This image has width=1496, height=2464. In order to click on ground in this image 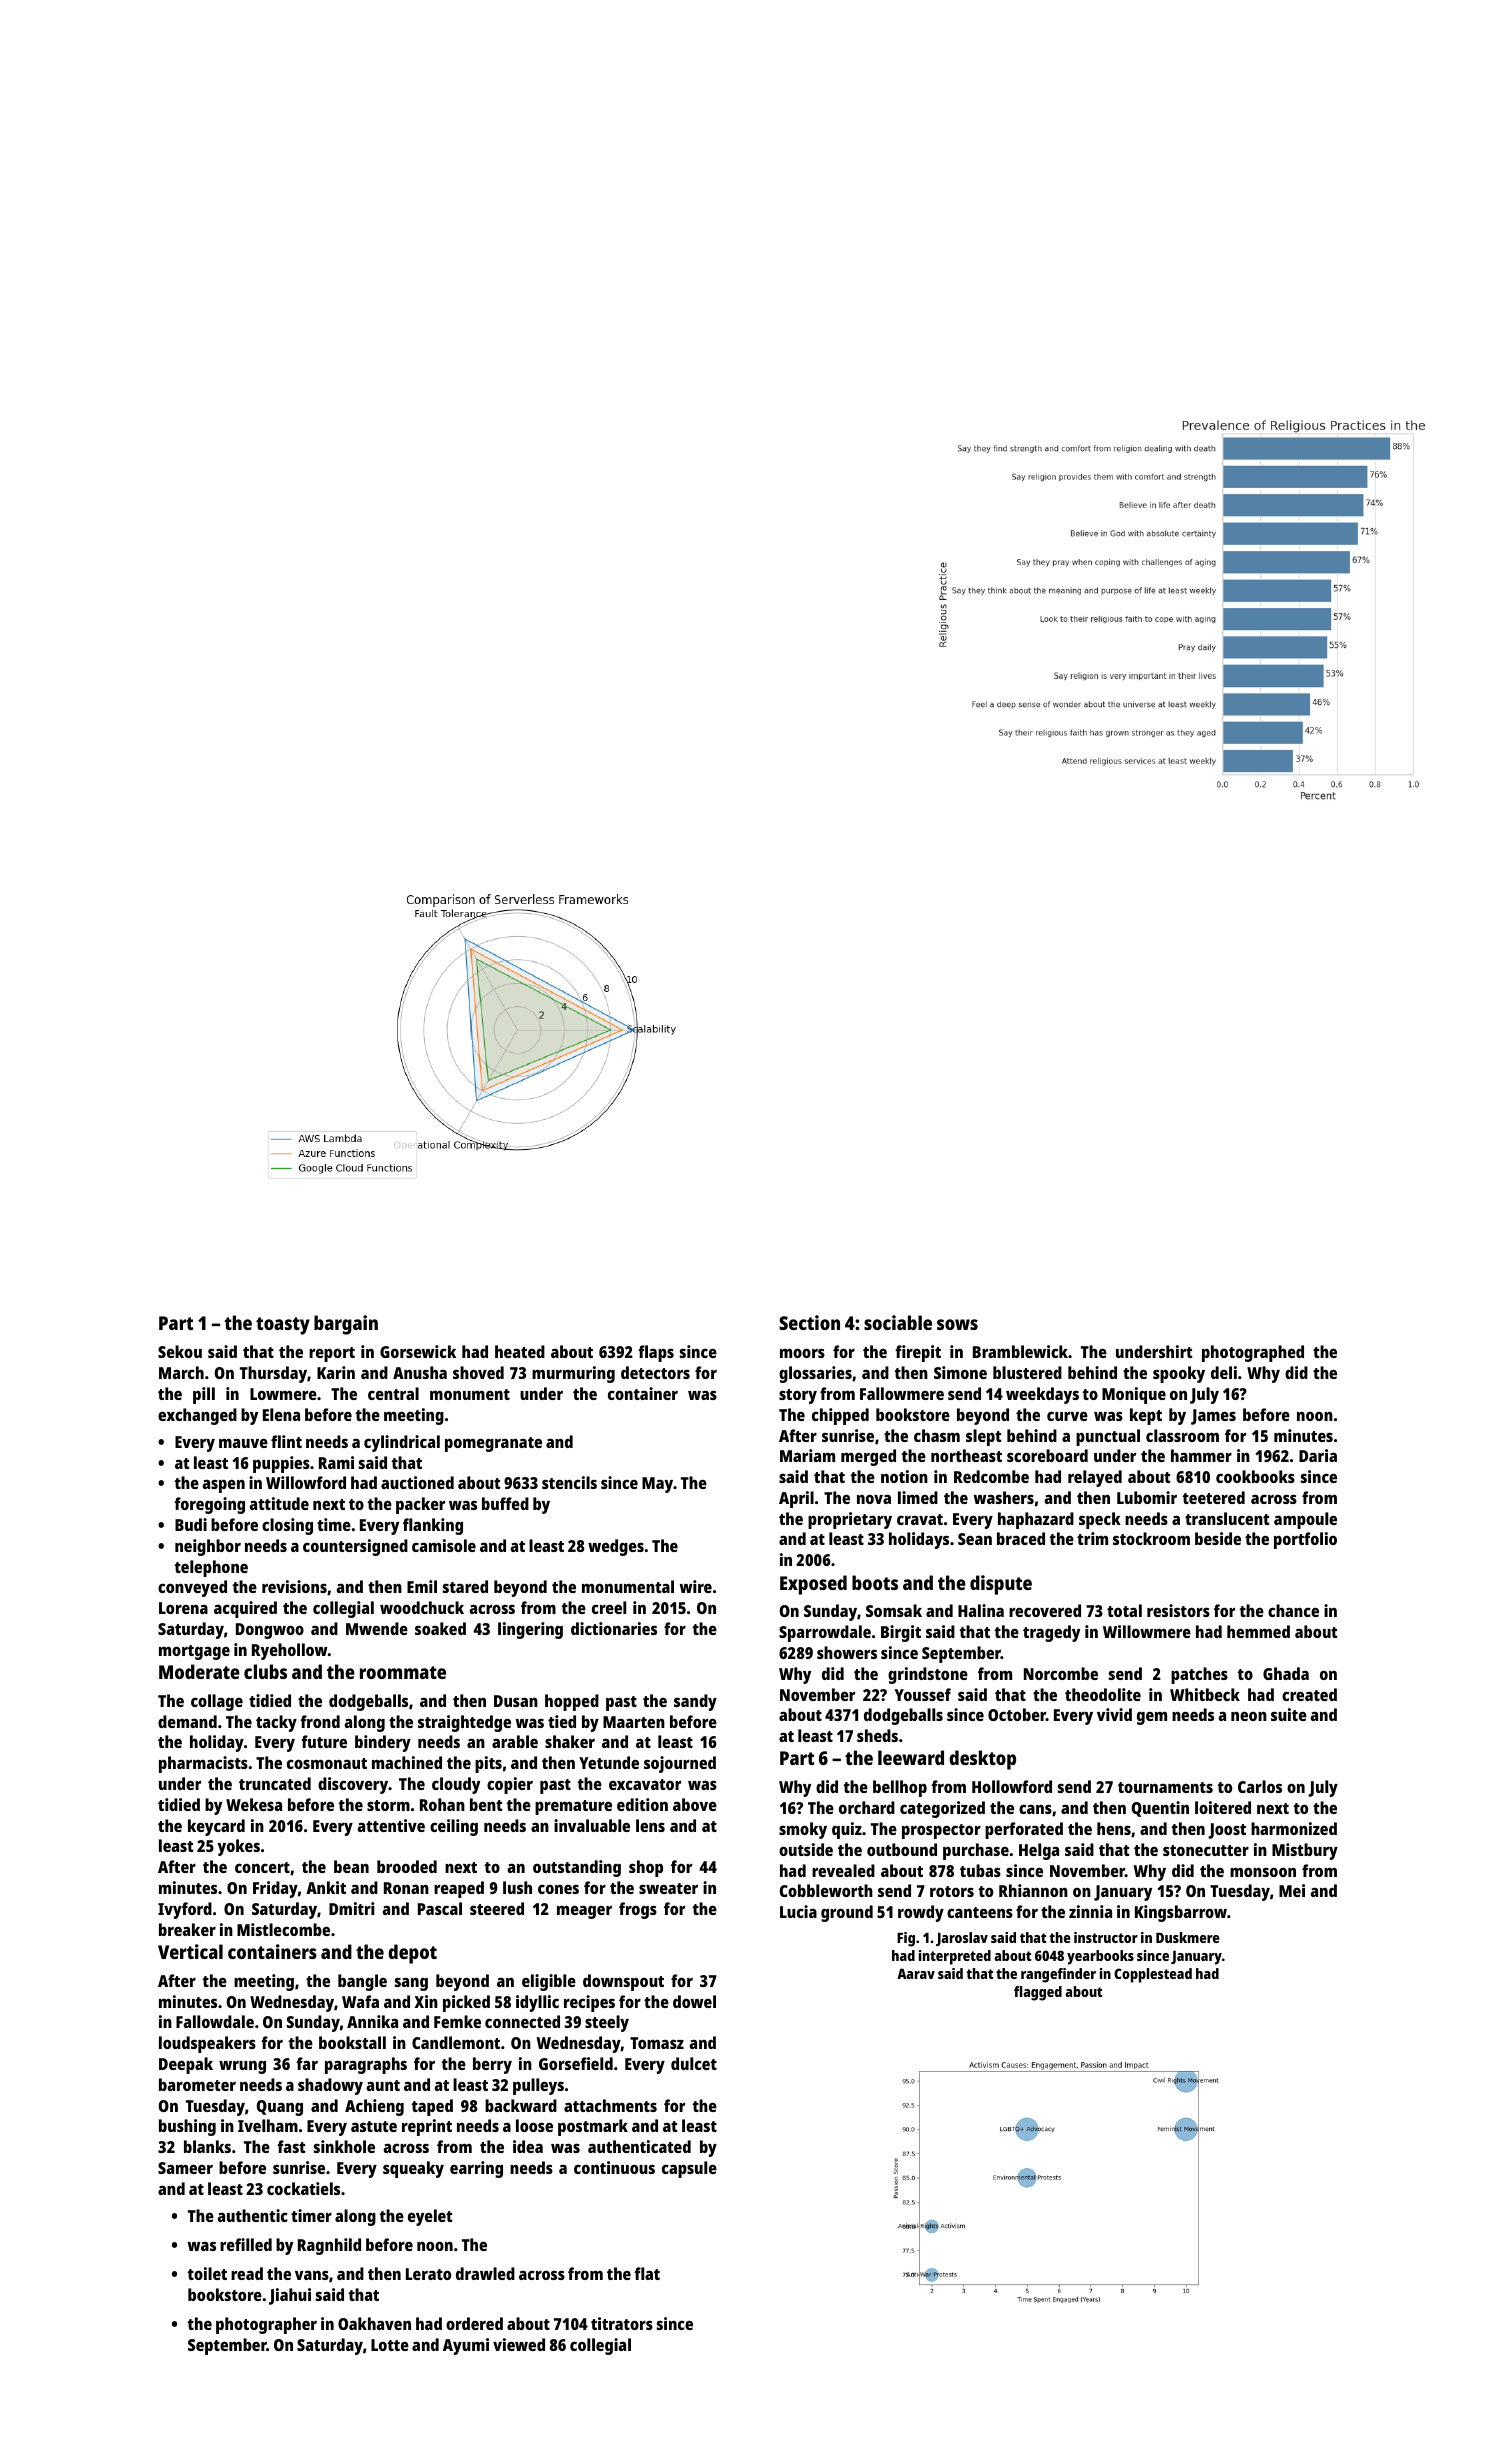, I will do `click(847, 1913)`.
